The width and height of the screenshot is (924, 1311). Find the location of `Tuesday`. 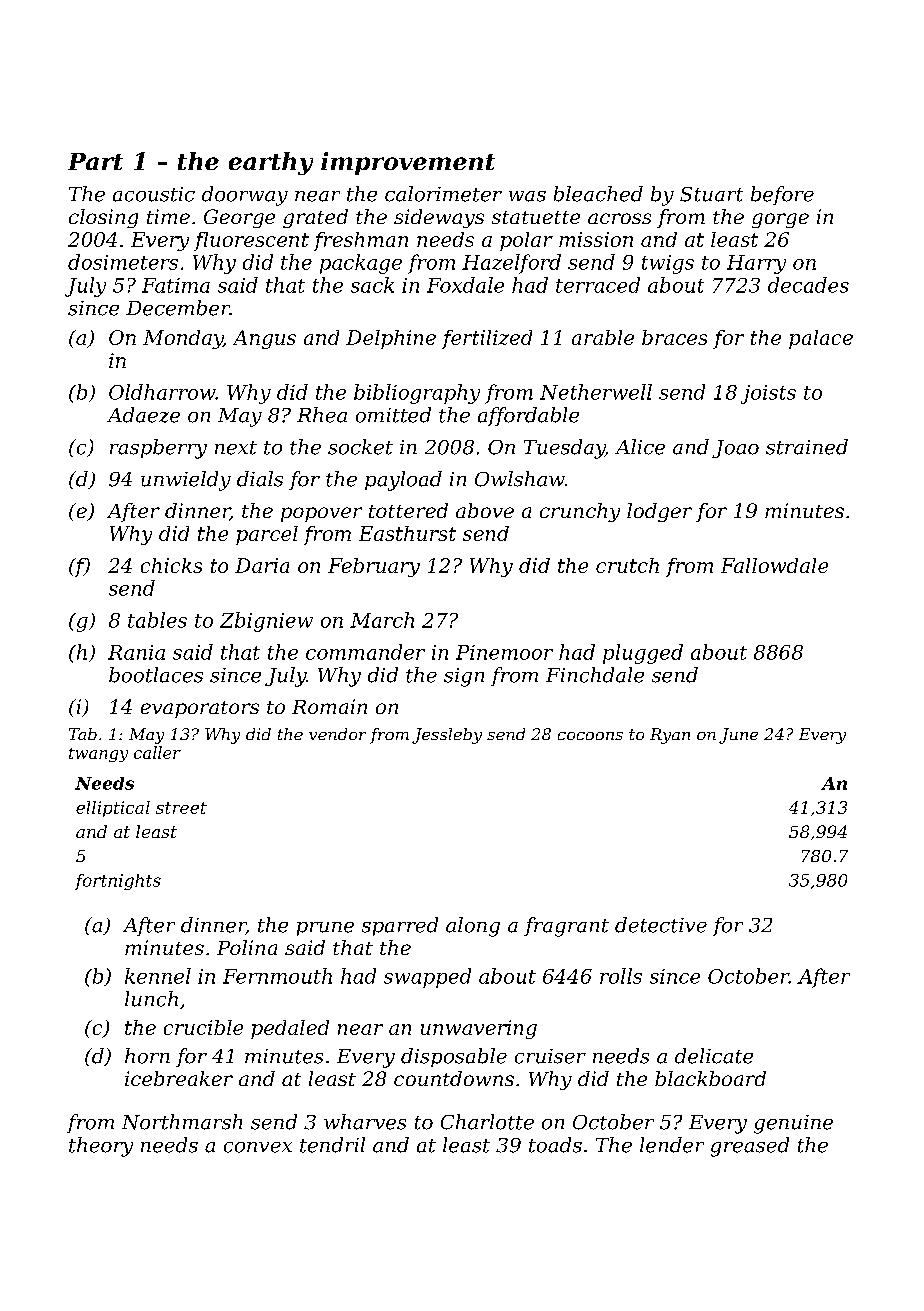

Tuesday is located at coordinates (564, 449).
